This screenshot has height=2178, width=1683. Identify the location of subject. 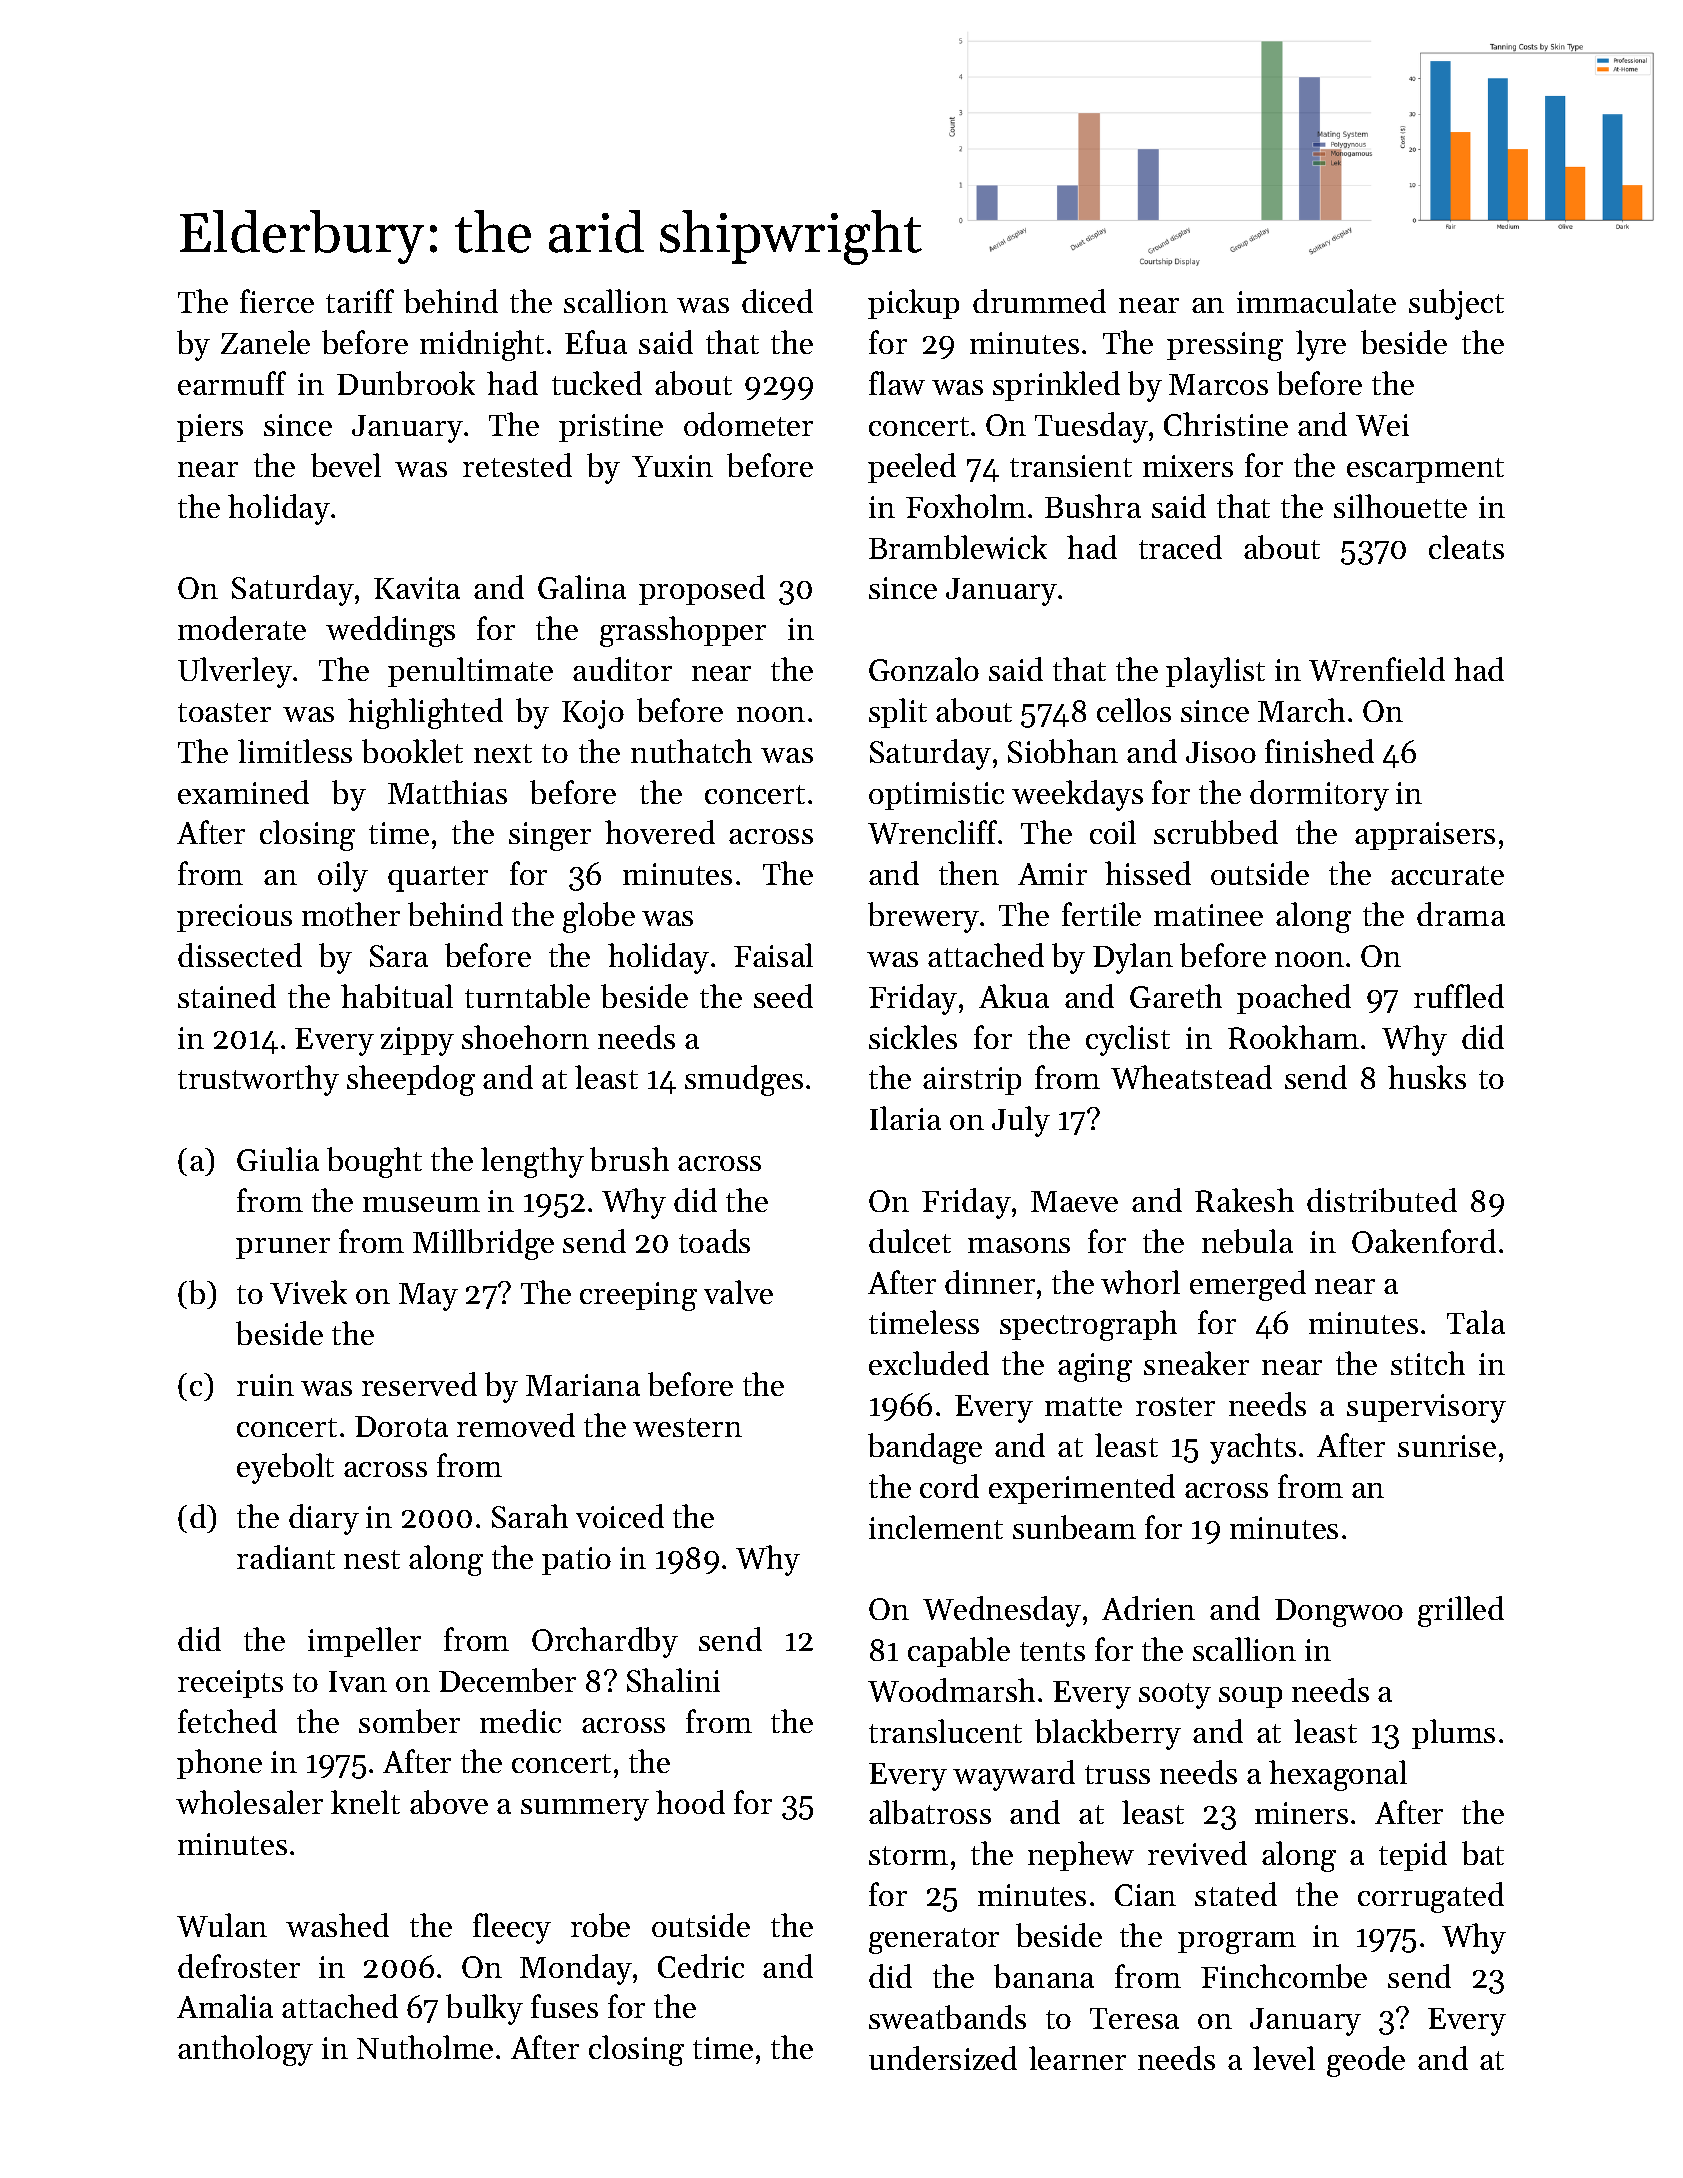
(1456, 304).
